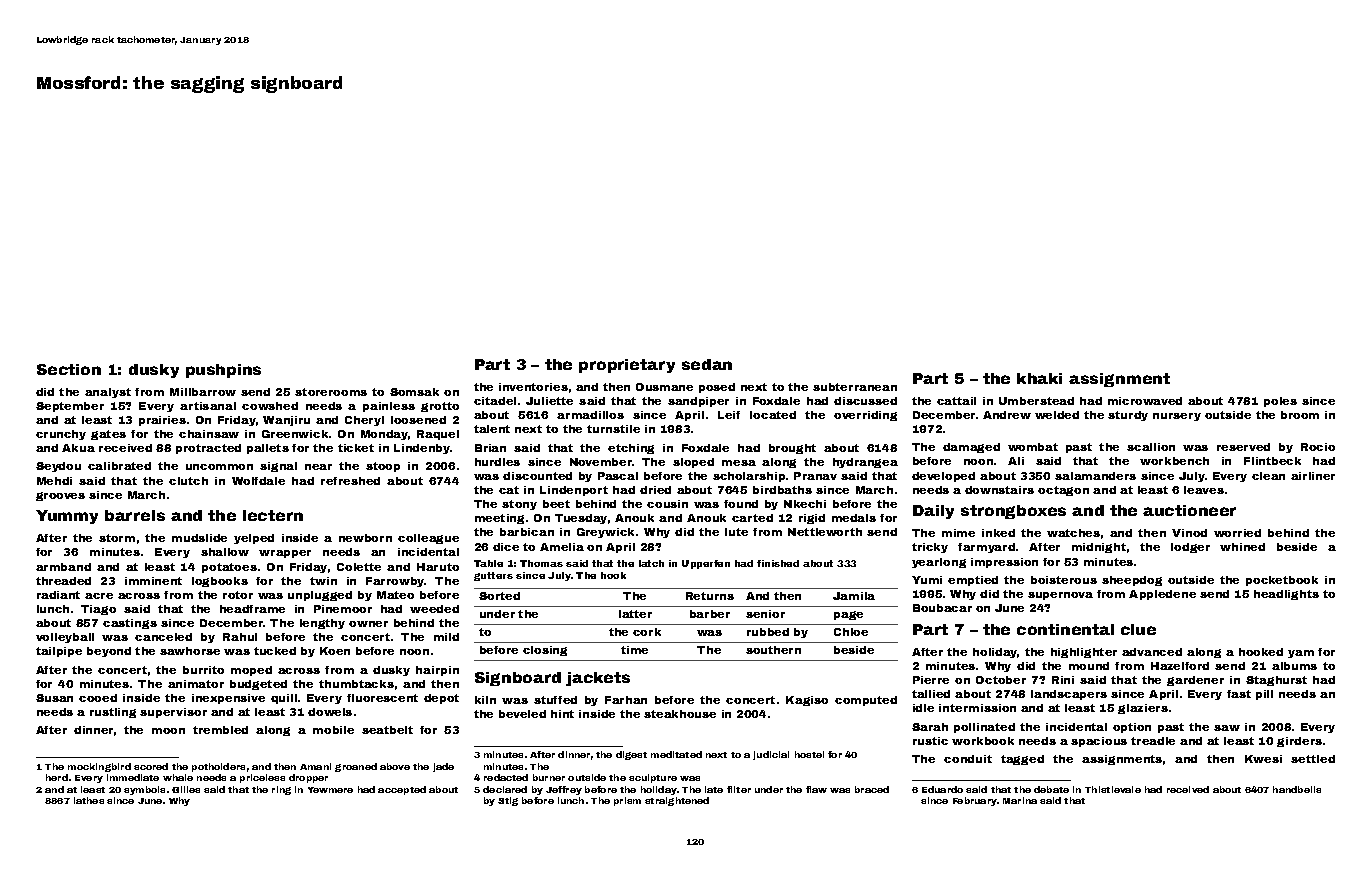  I want to click on southern, so click(773, 650).
